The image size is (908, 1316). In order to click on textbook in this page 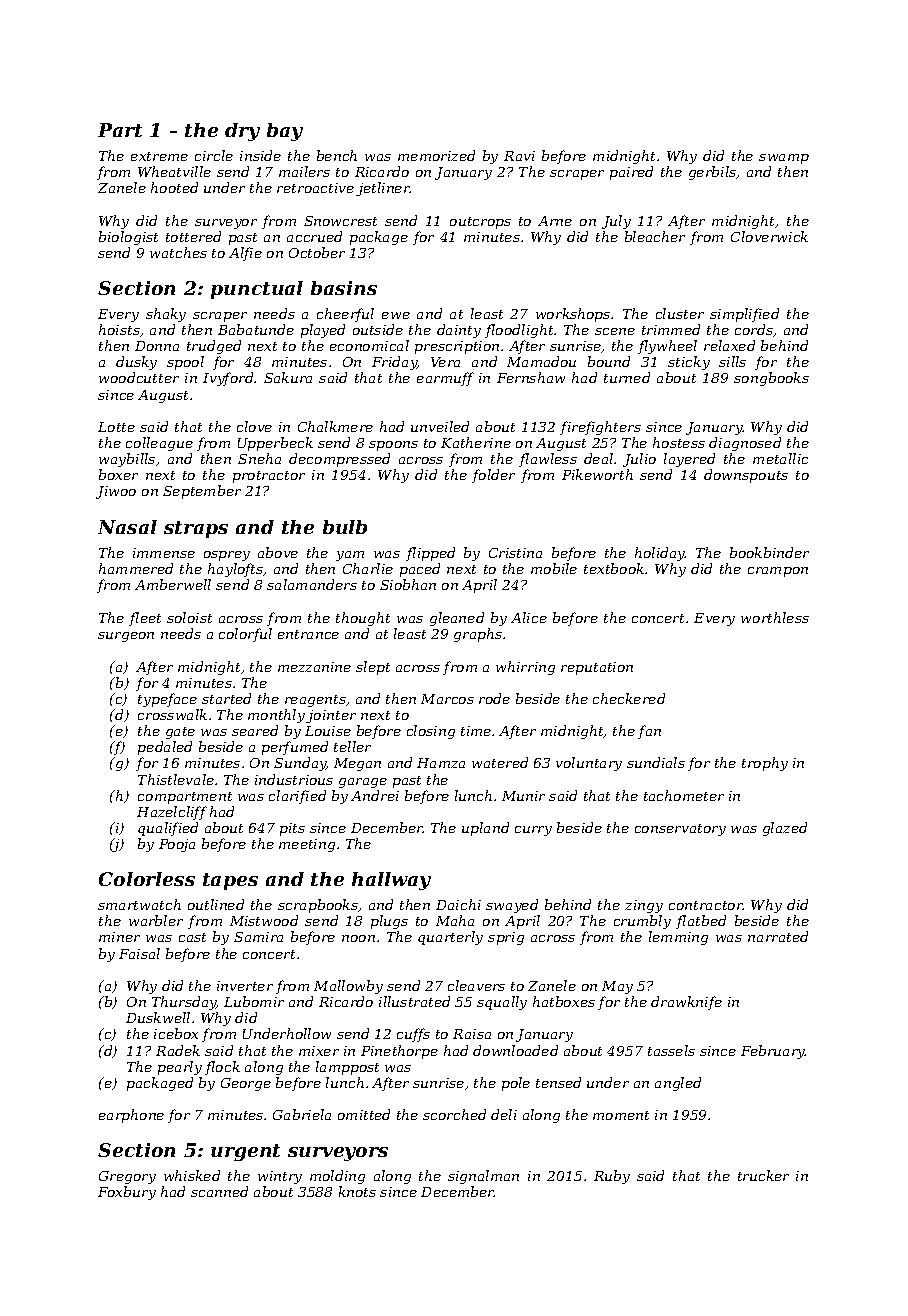, I will do `click(614, 568)`.
